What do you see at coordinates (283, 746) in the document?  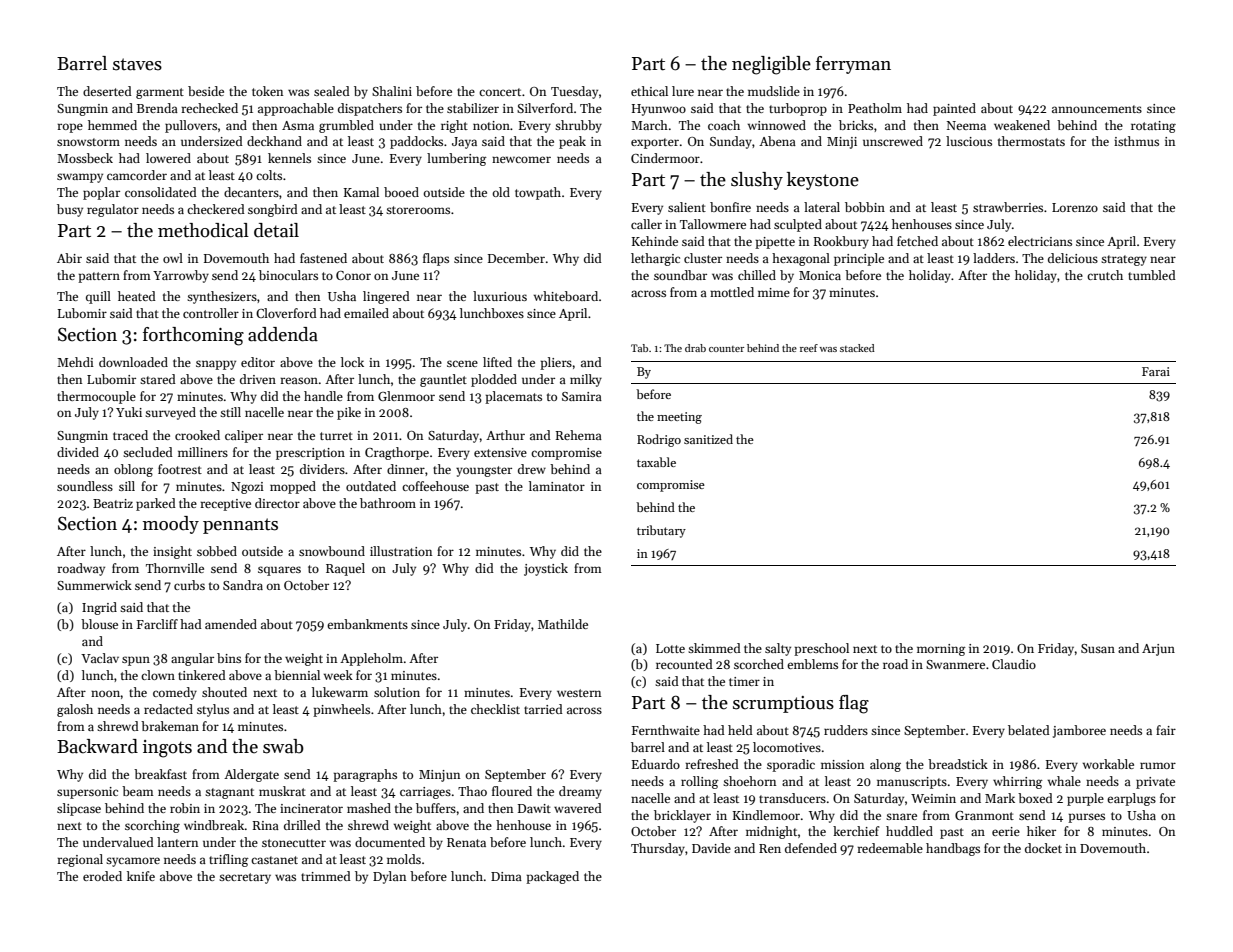 I see `swab` at bounding box center [283, 746].
